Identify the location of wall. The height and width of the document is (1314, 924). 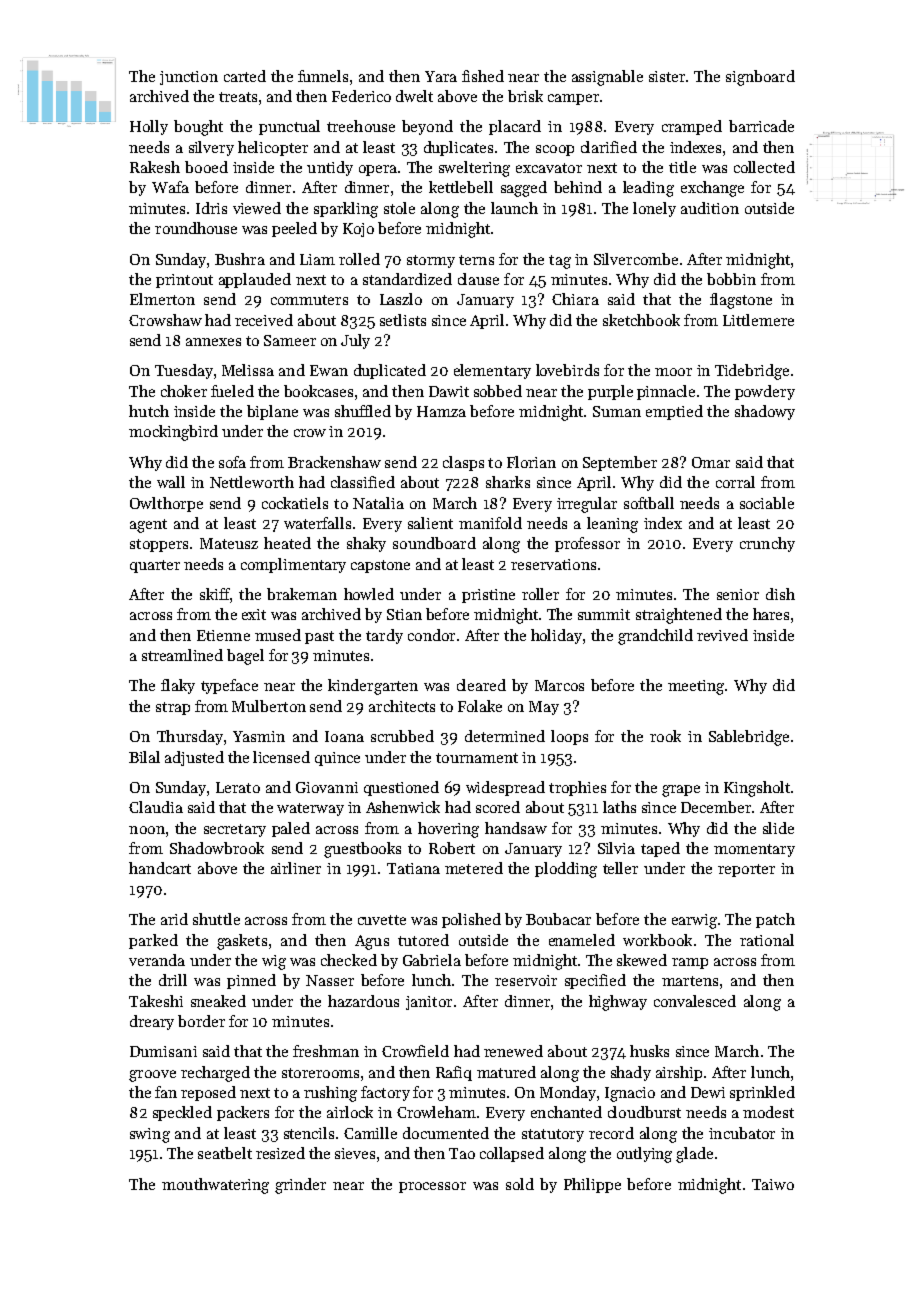
(171, 482).
